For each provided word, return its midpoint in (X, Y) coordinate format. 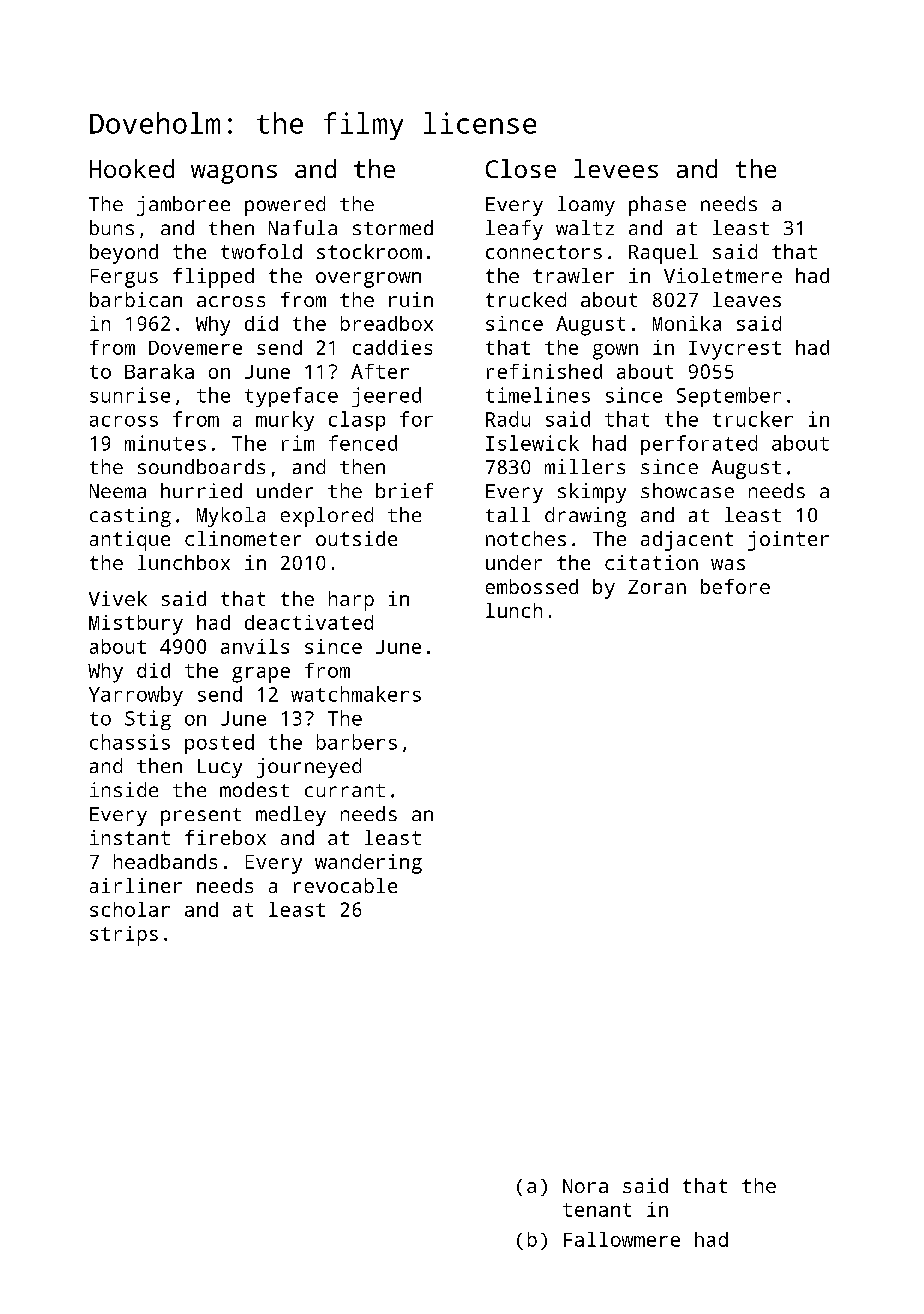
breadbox (387, 323)
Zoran (657, 587)
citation (651, 562)
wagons (234, 174)
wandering (368, 864)
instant (130, 837)
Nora (585, 1186)
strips (124, 936)
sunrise (130, 395)
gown (615, 352)
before (735, 586)
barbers (357, 742)
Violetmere (723, 275)
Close (521, 168)
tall (508, 514)
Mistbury (136, 625)
